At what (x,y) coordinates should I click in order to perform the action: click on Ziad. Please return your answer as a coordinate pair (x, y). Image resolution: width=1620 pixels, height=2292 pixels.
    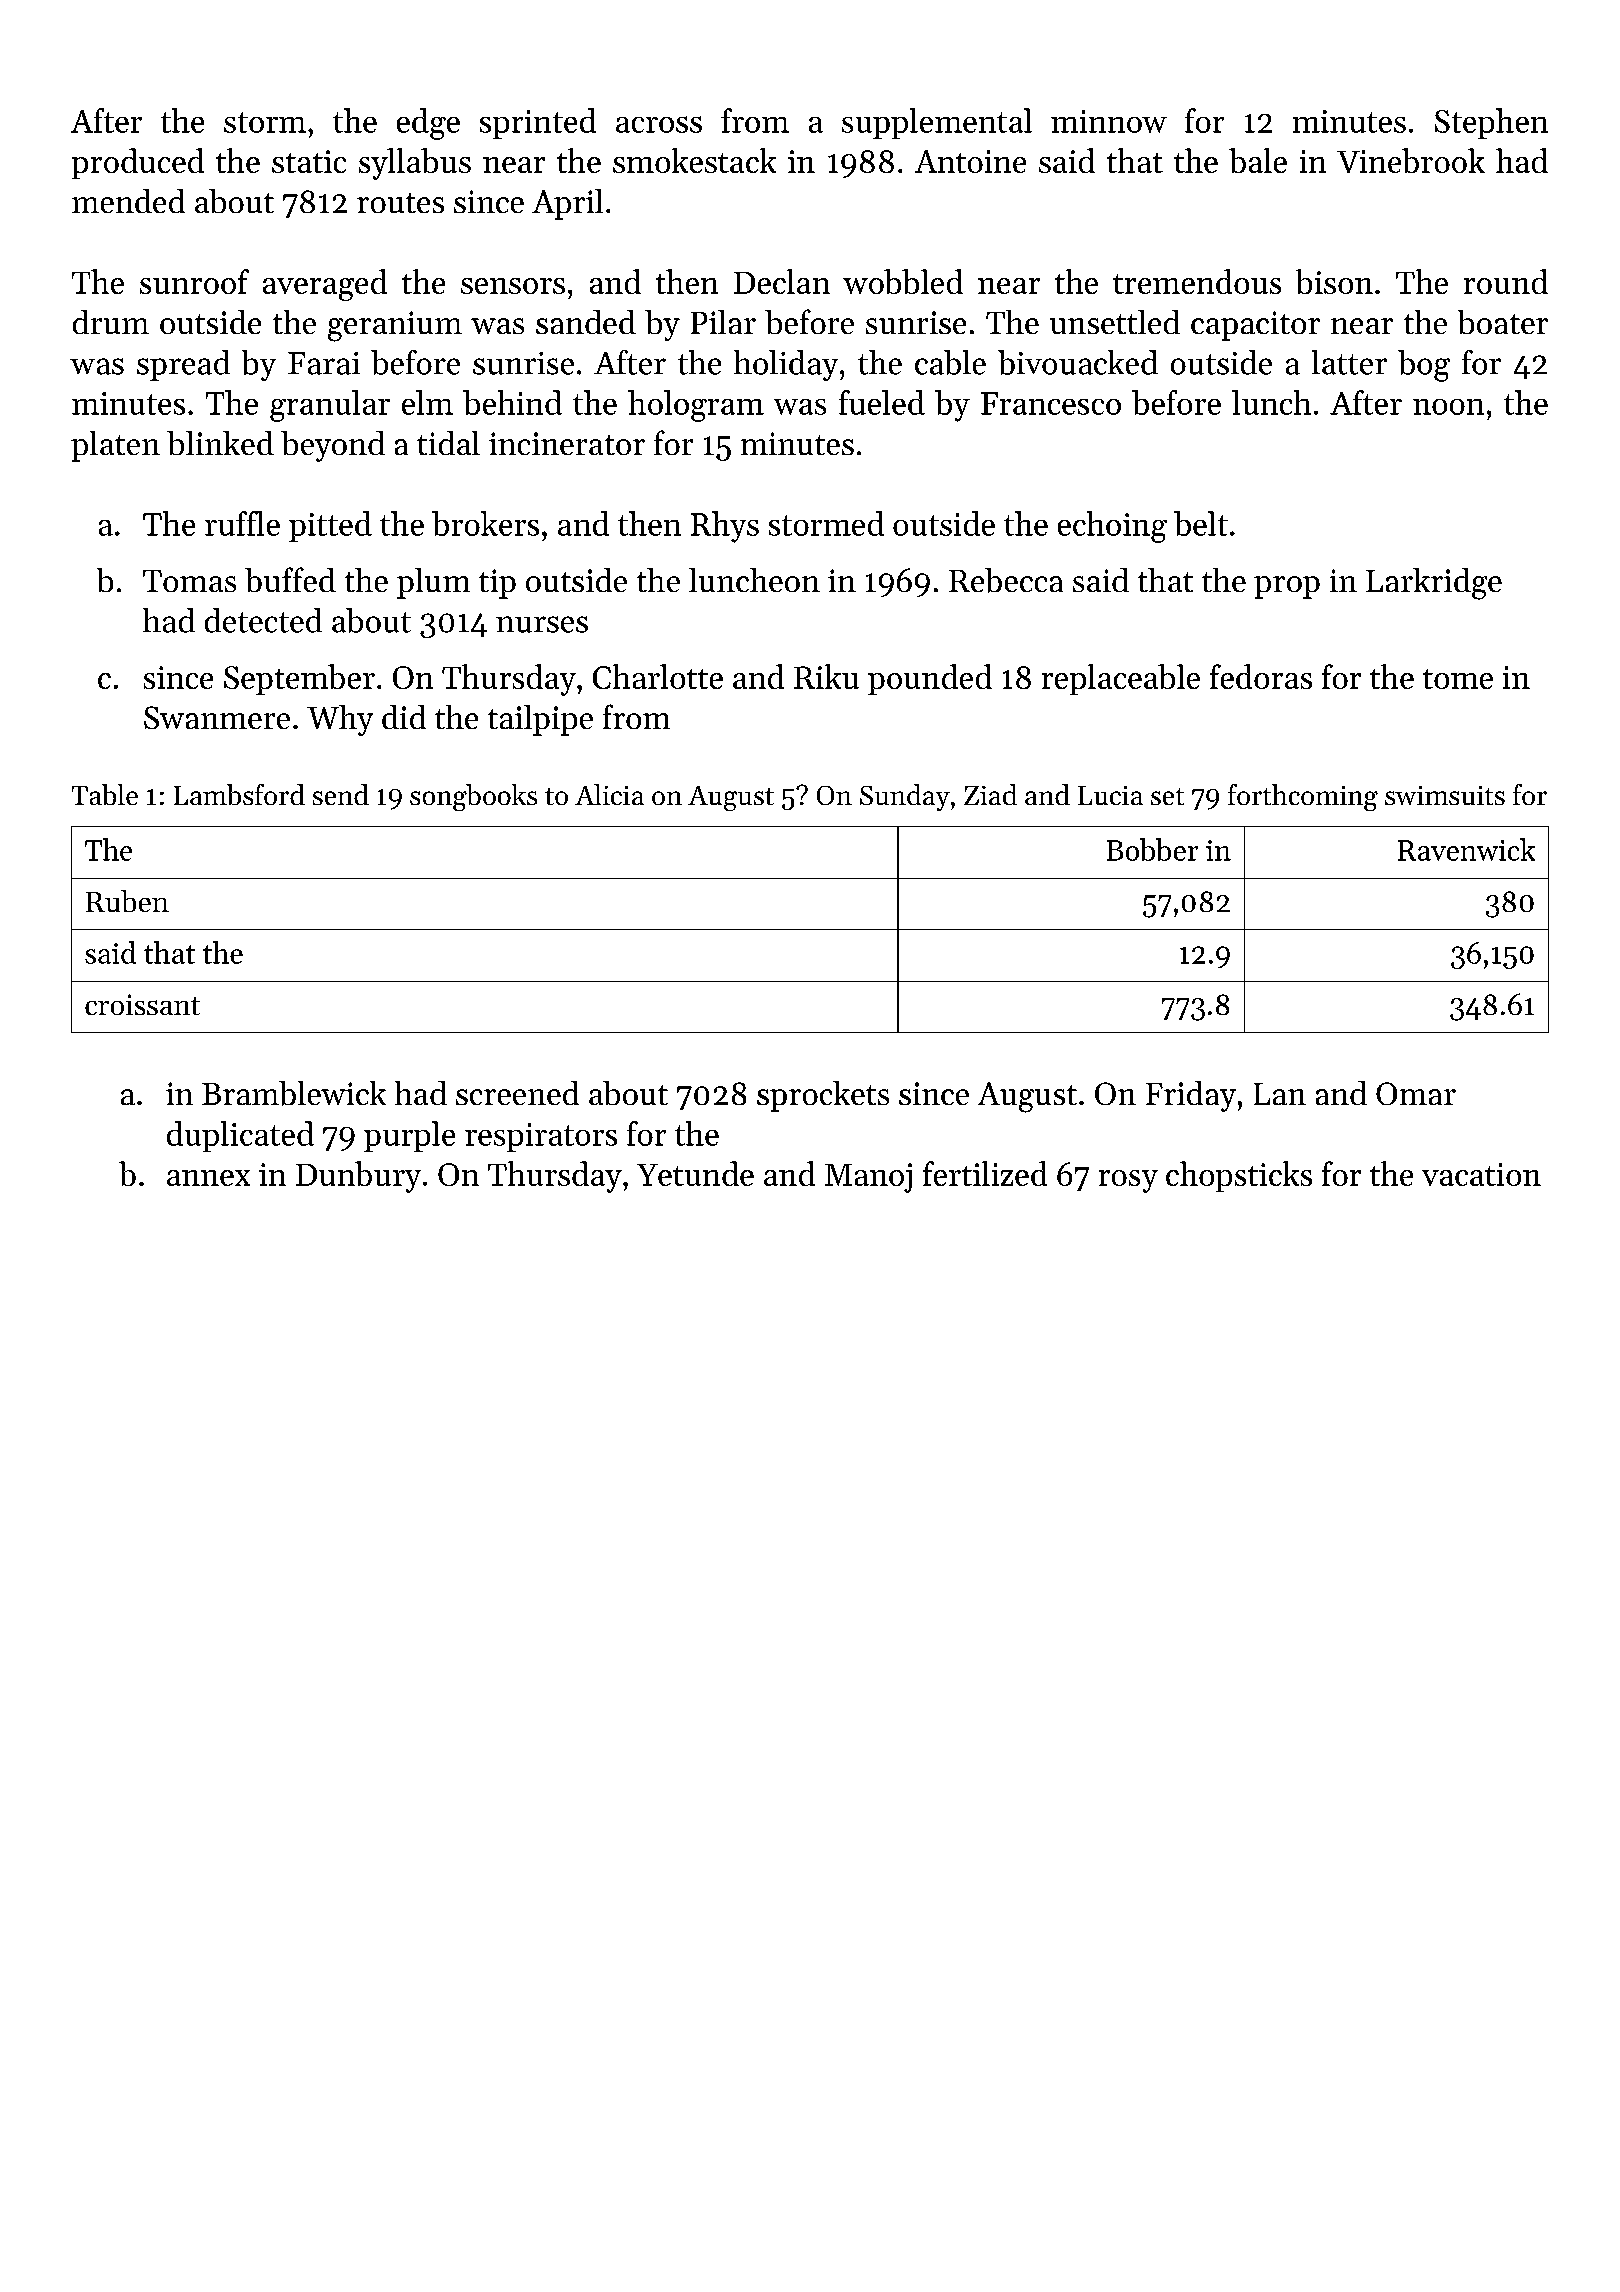
    Looking at the image, I should click on (990, 794).
